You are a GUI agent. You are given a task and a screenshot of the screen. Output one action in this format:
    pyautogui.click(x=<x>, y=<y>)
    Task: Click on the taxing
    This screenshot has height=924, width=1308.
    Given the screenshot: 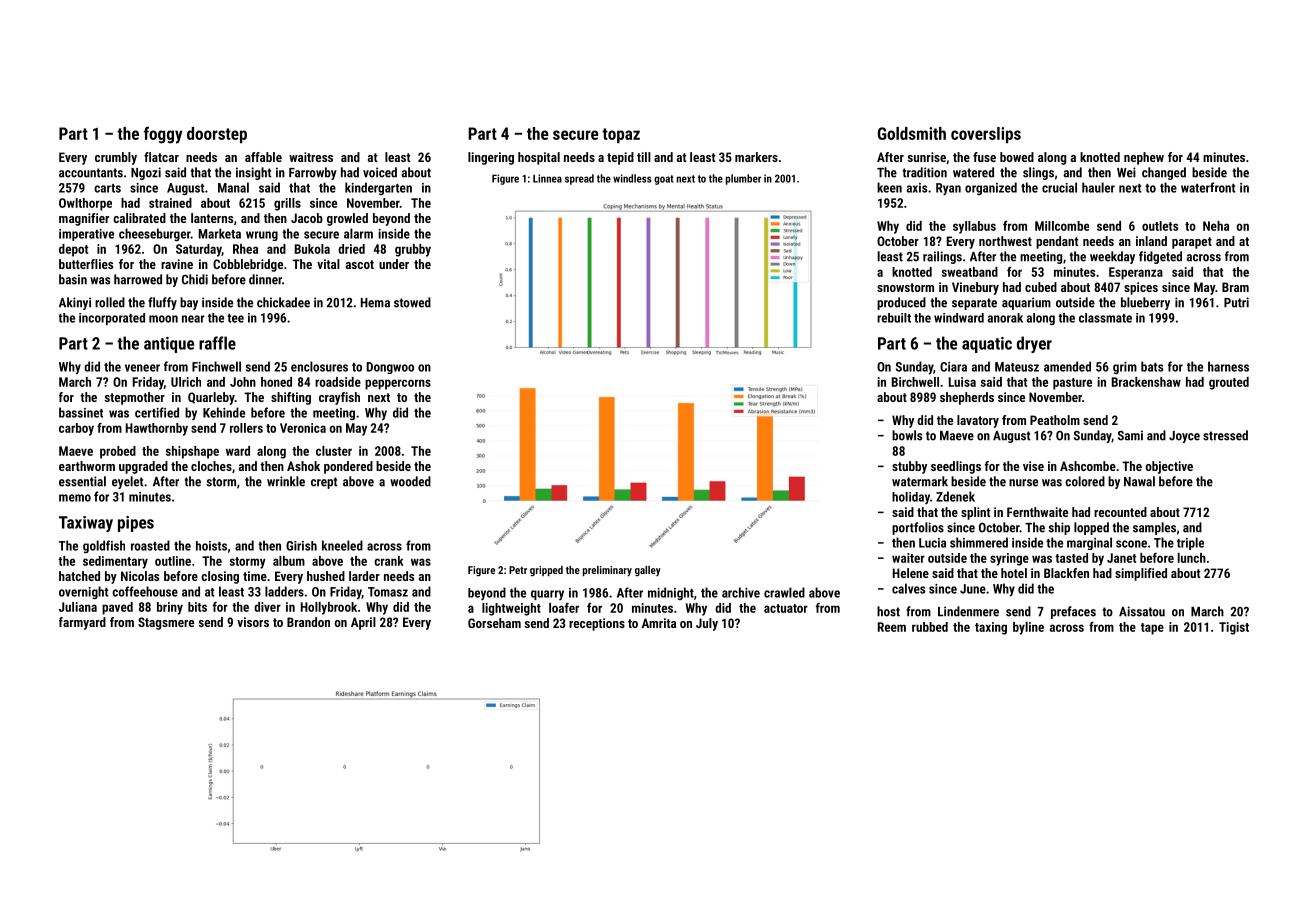 What is the action you would take?
    pyautogui.click(x=991, y=628)
